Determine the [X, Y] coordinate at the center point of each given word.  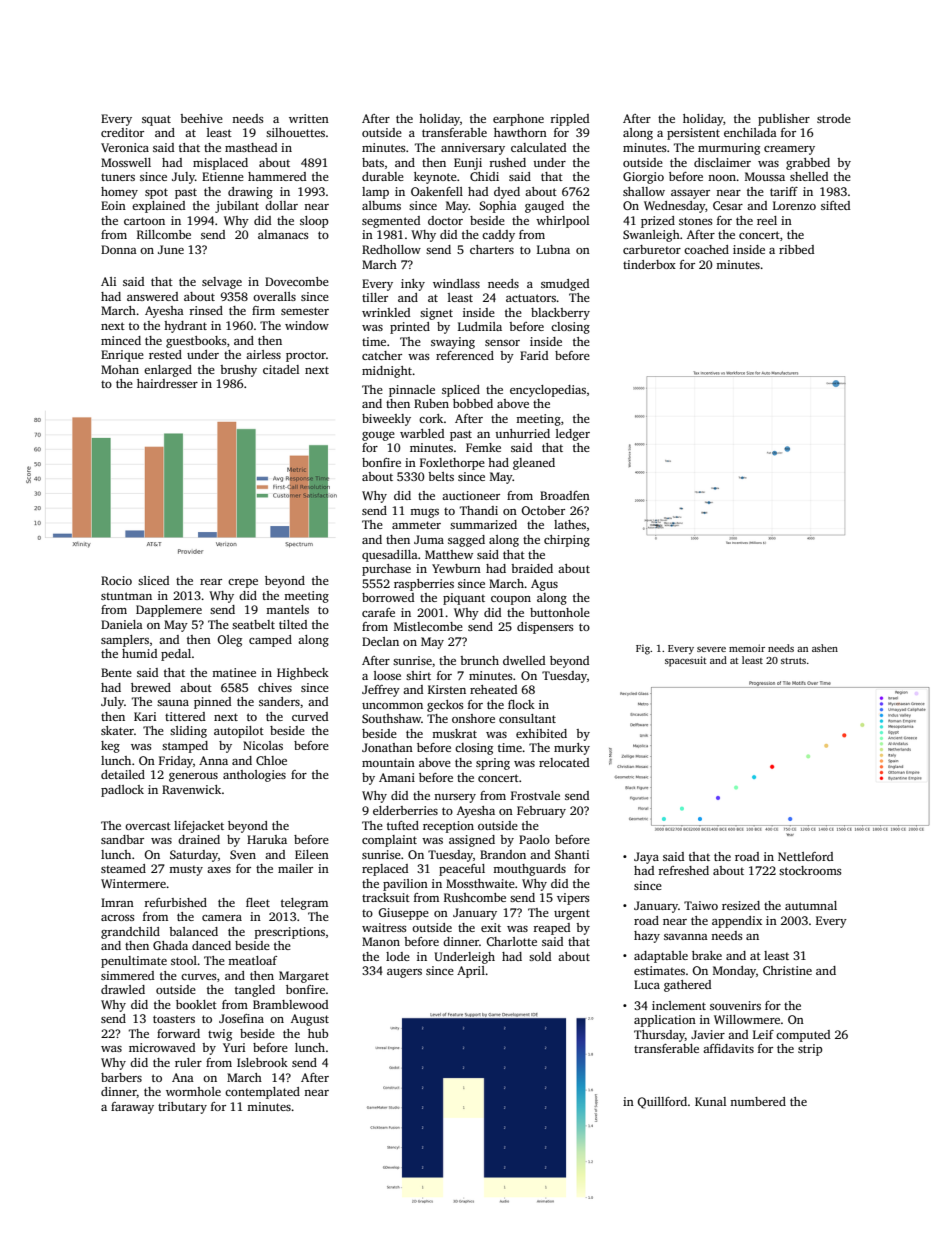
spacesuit [686, 661]
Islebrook [262, 1062]
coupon [511, 600]
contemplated [262, 1093]
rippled [569, 120]
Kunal [710, 1101]
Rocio [116, 580]
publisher [784, 120]
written [309, 118]
